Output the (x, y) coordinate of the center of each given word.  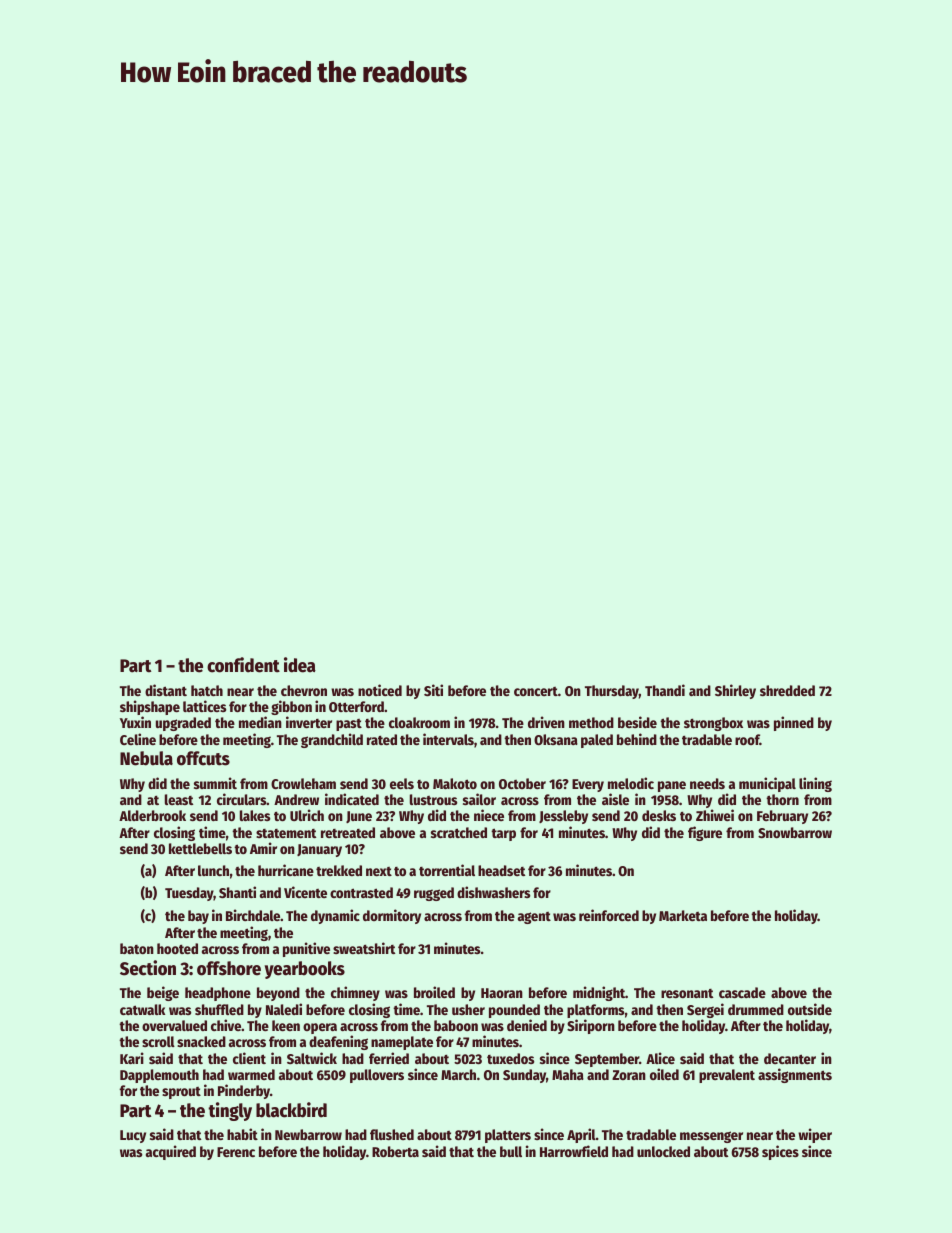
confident (243, 665)
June (359, 817)
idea (300, 665)
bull (511, 1151)
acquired (171, 1152)
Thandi (665, 690)
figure (705, 833)
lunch (213, 870)
